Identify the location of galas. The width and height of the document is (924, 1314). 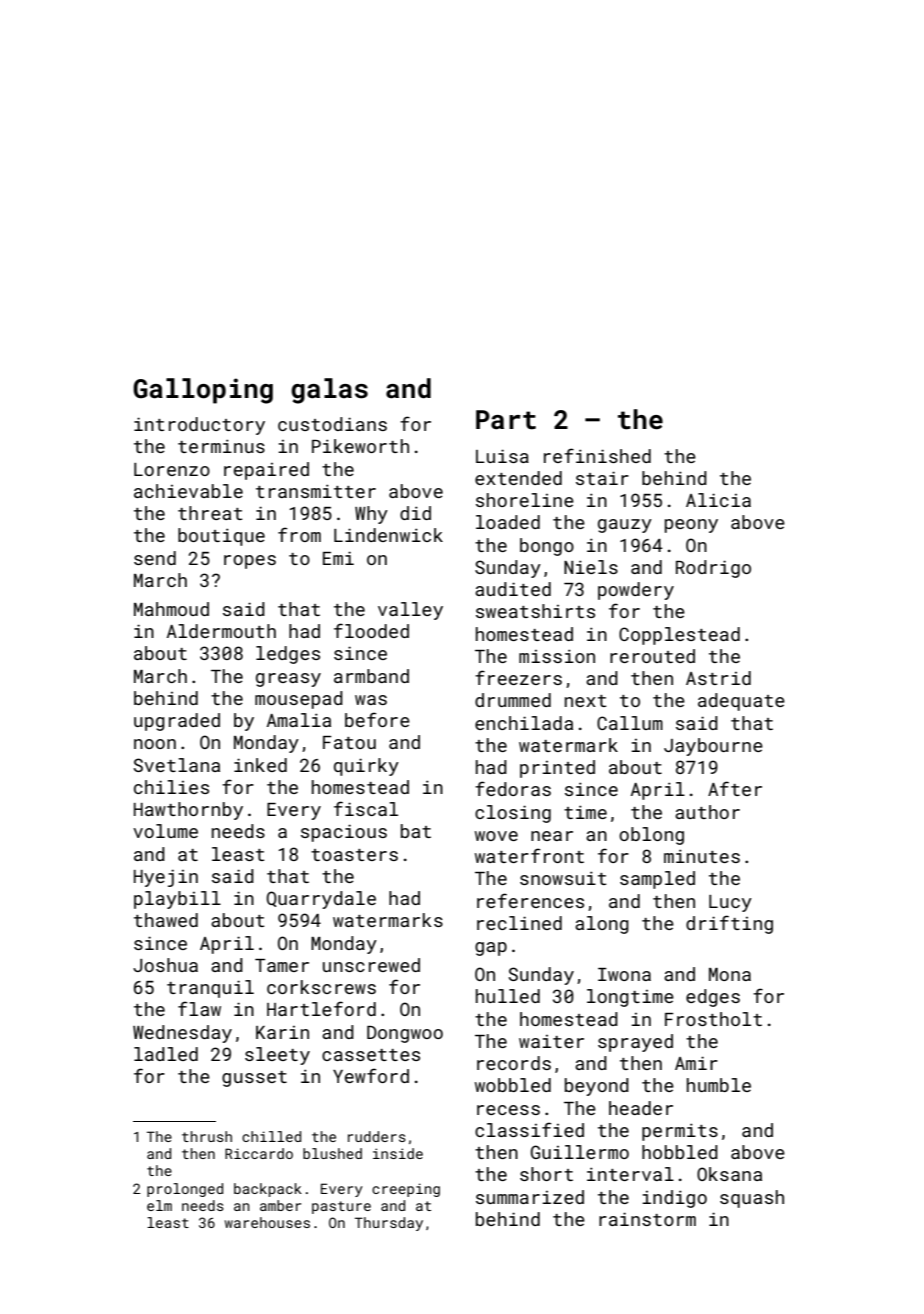
(329, 391).
